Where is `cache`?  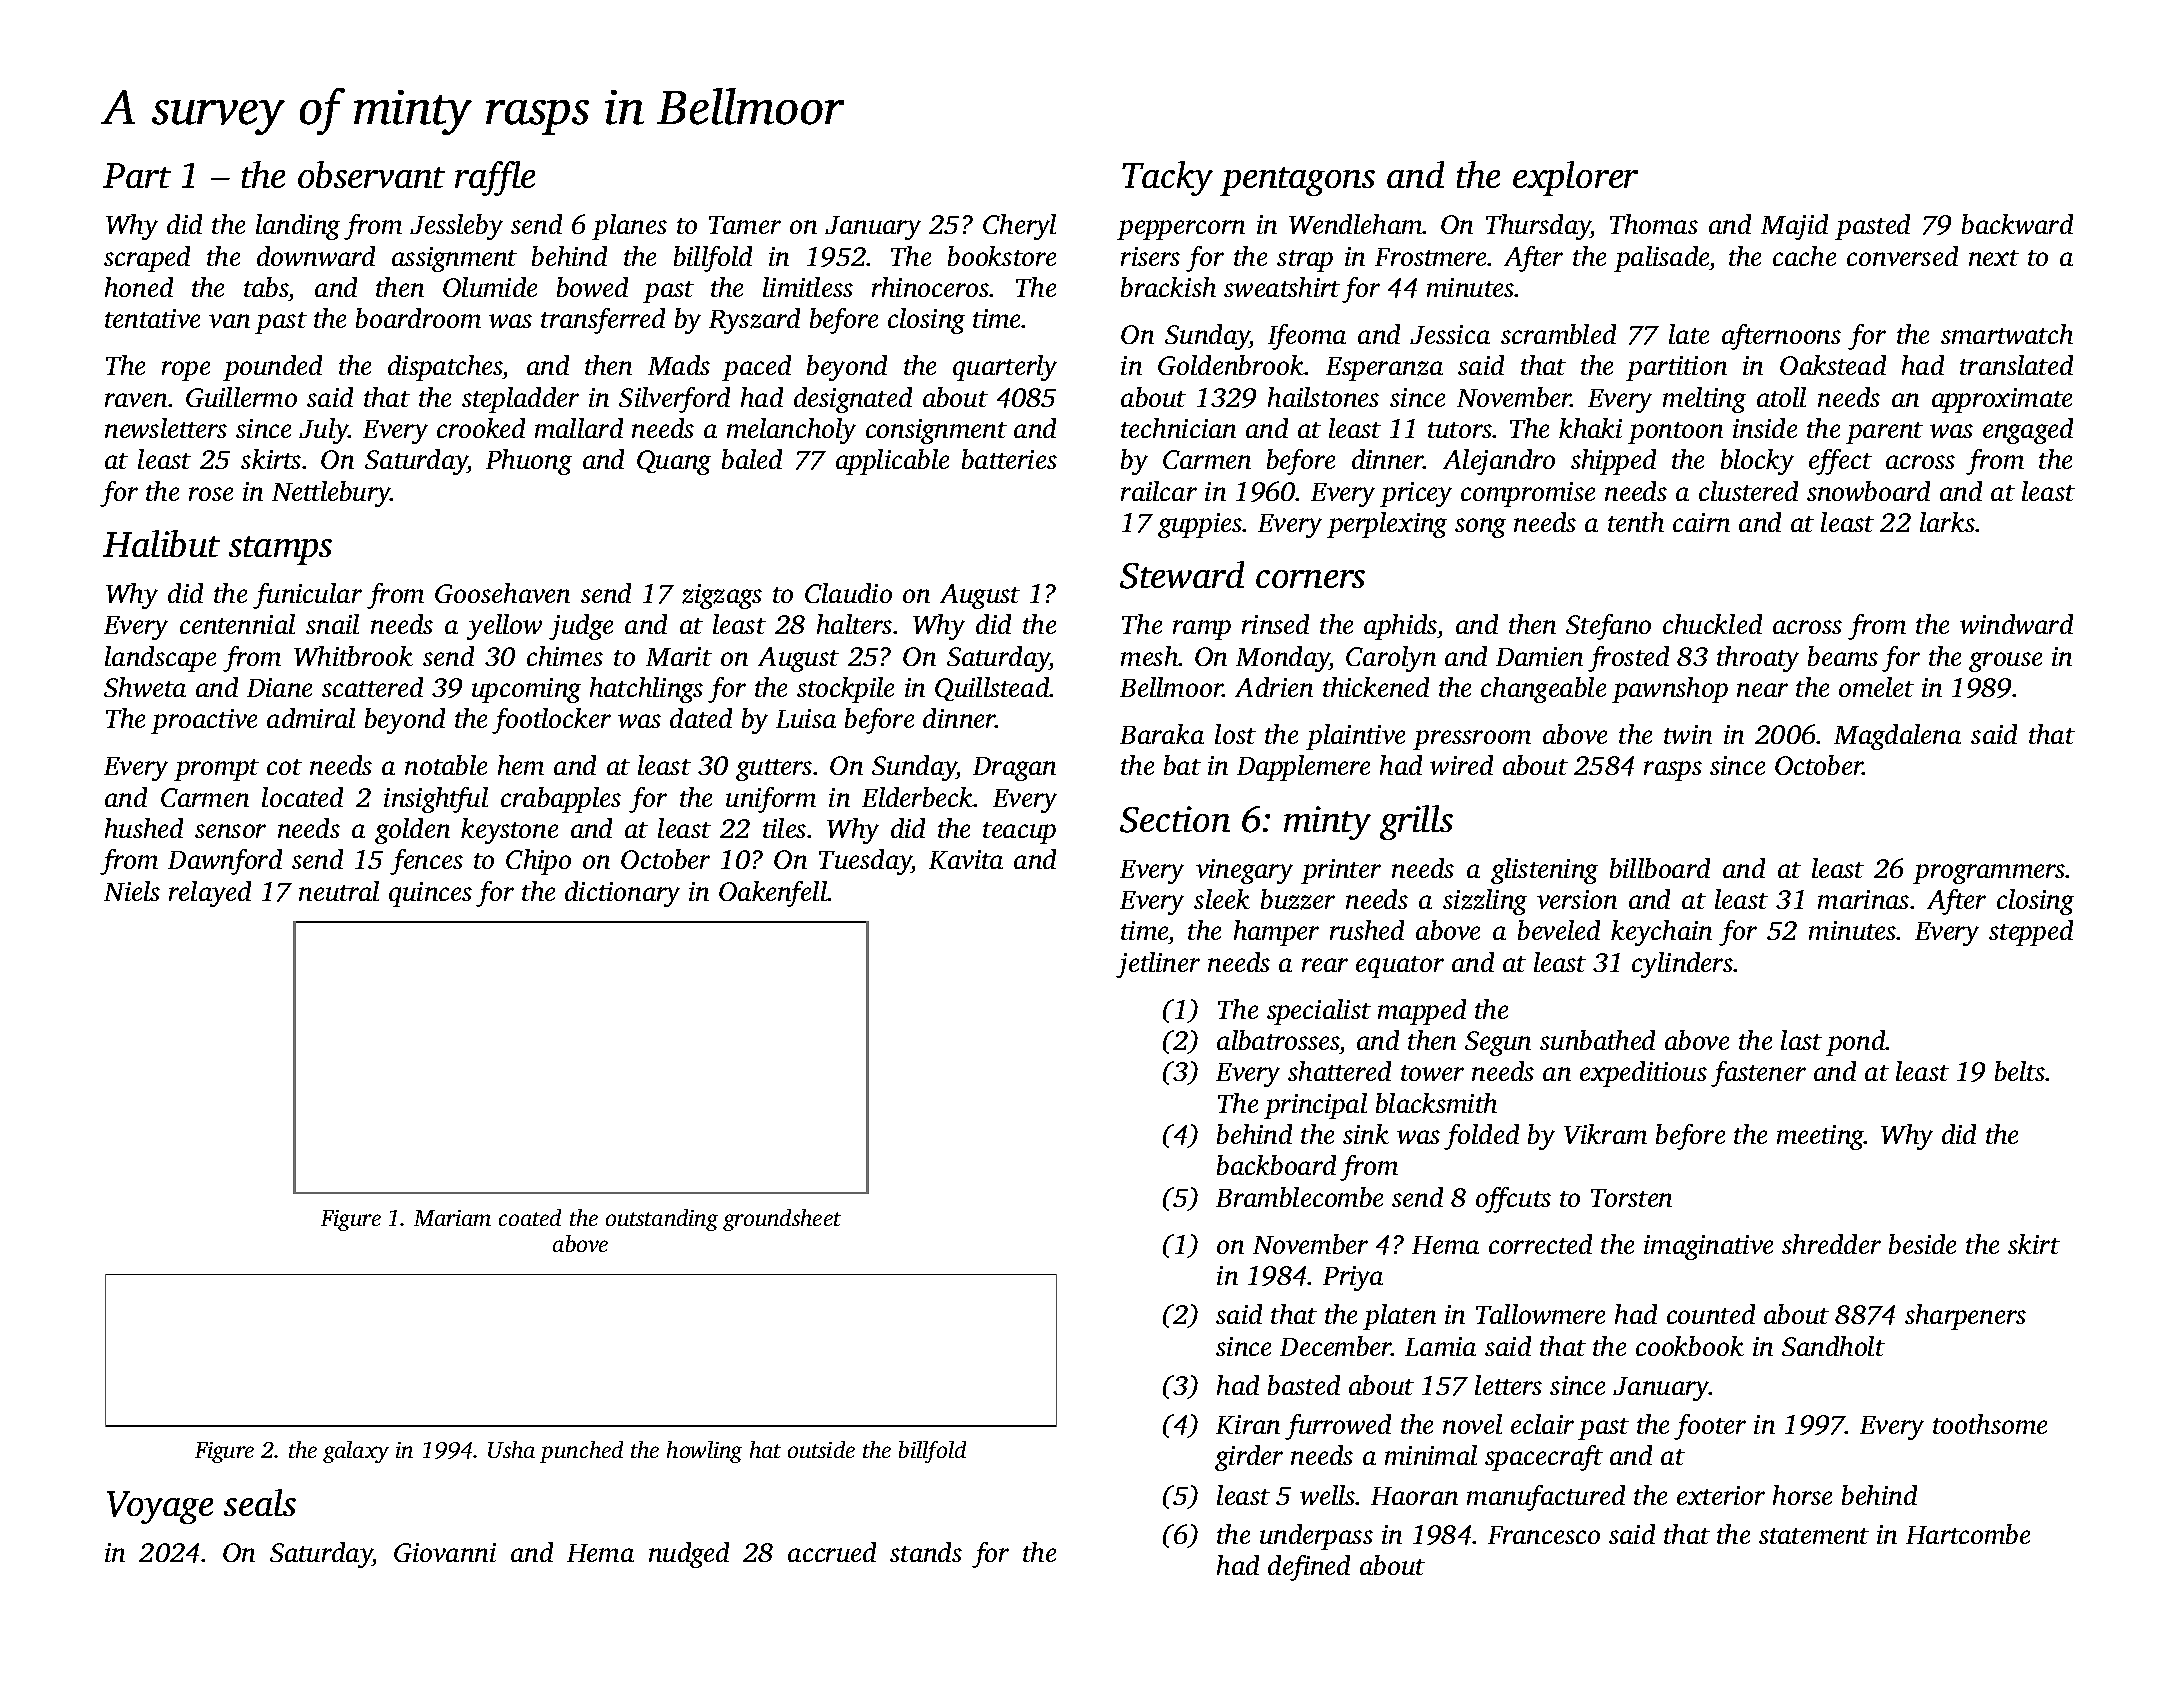
cache is located at coordinates (1804, 256).
